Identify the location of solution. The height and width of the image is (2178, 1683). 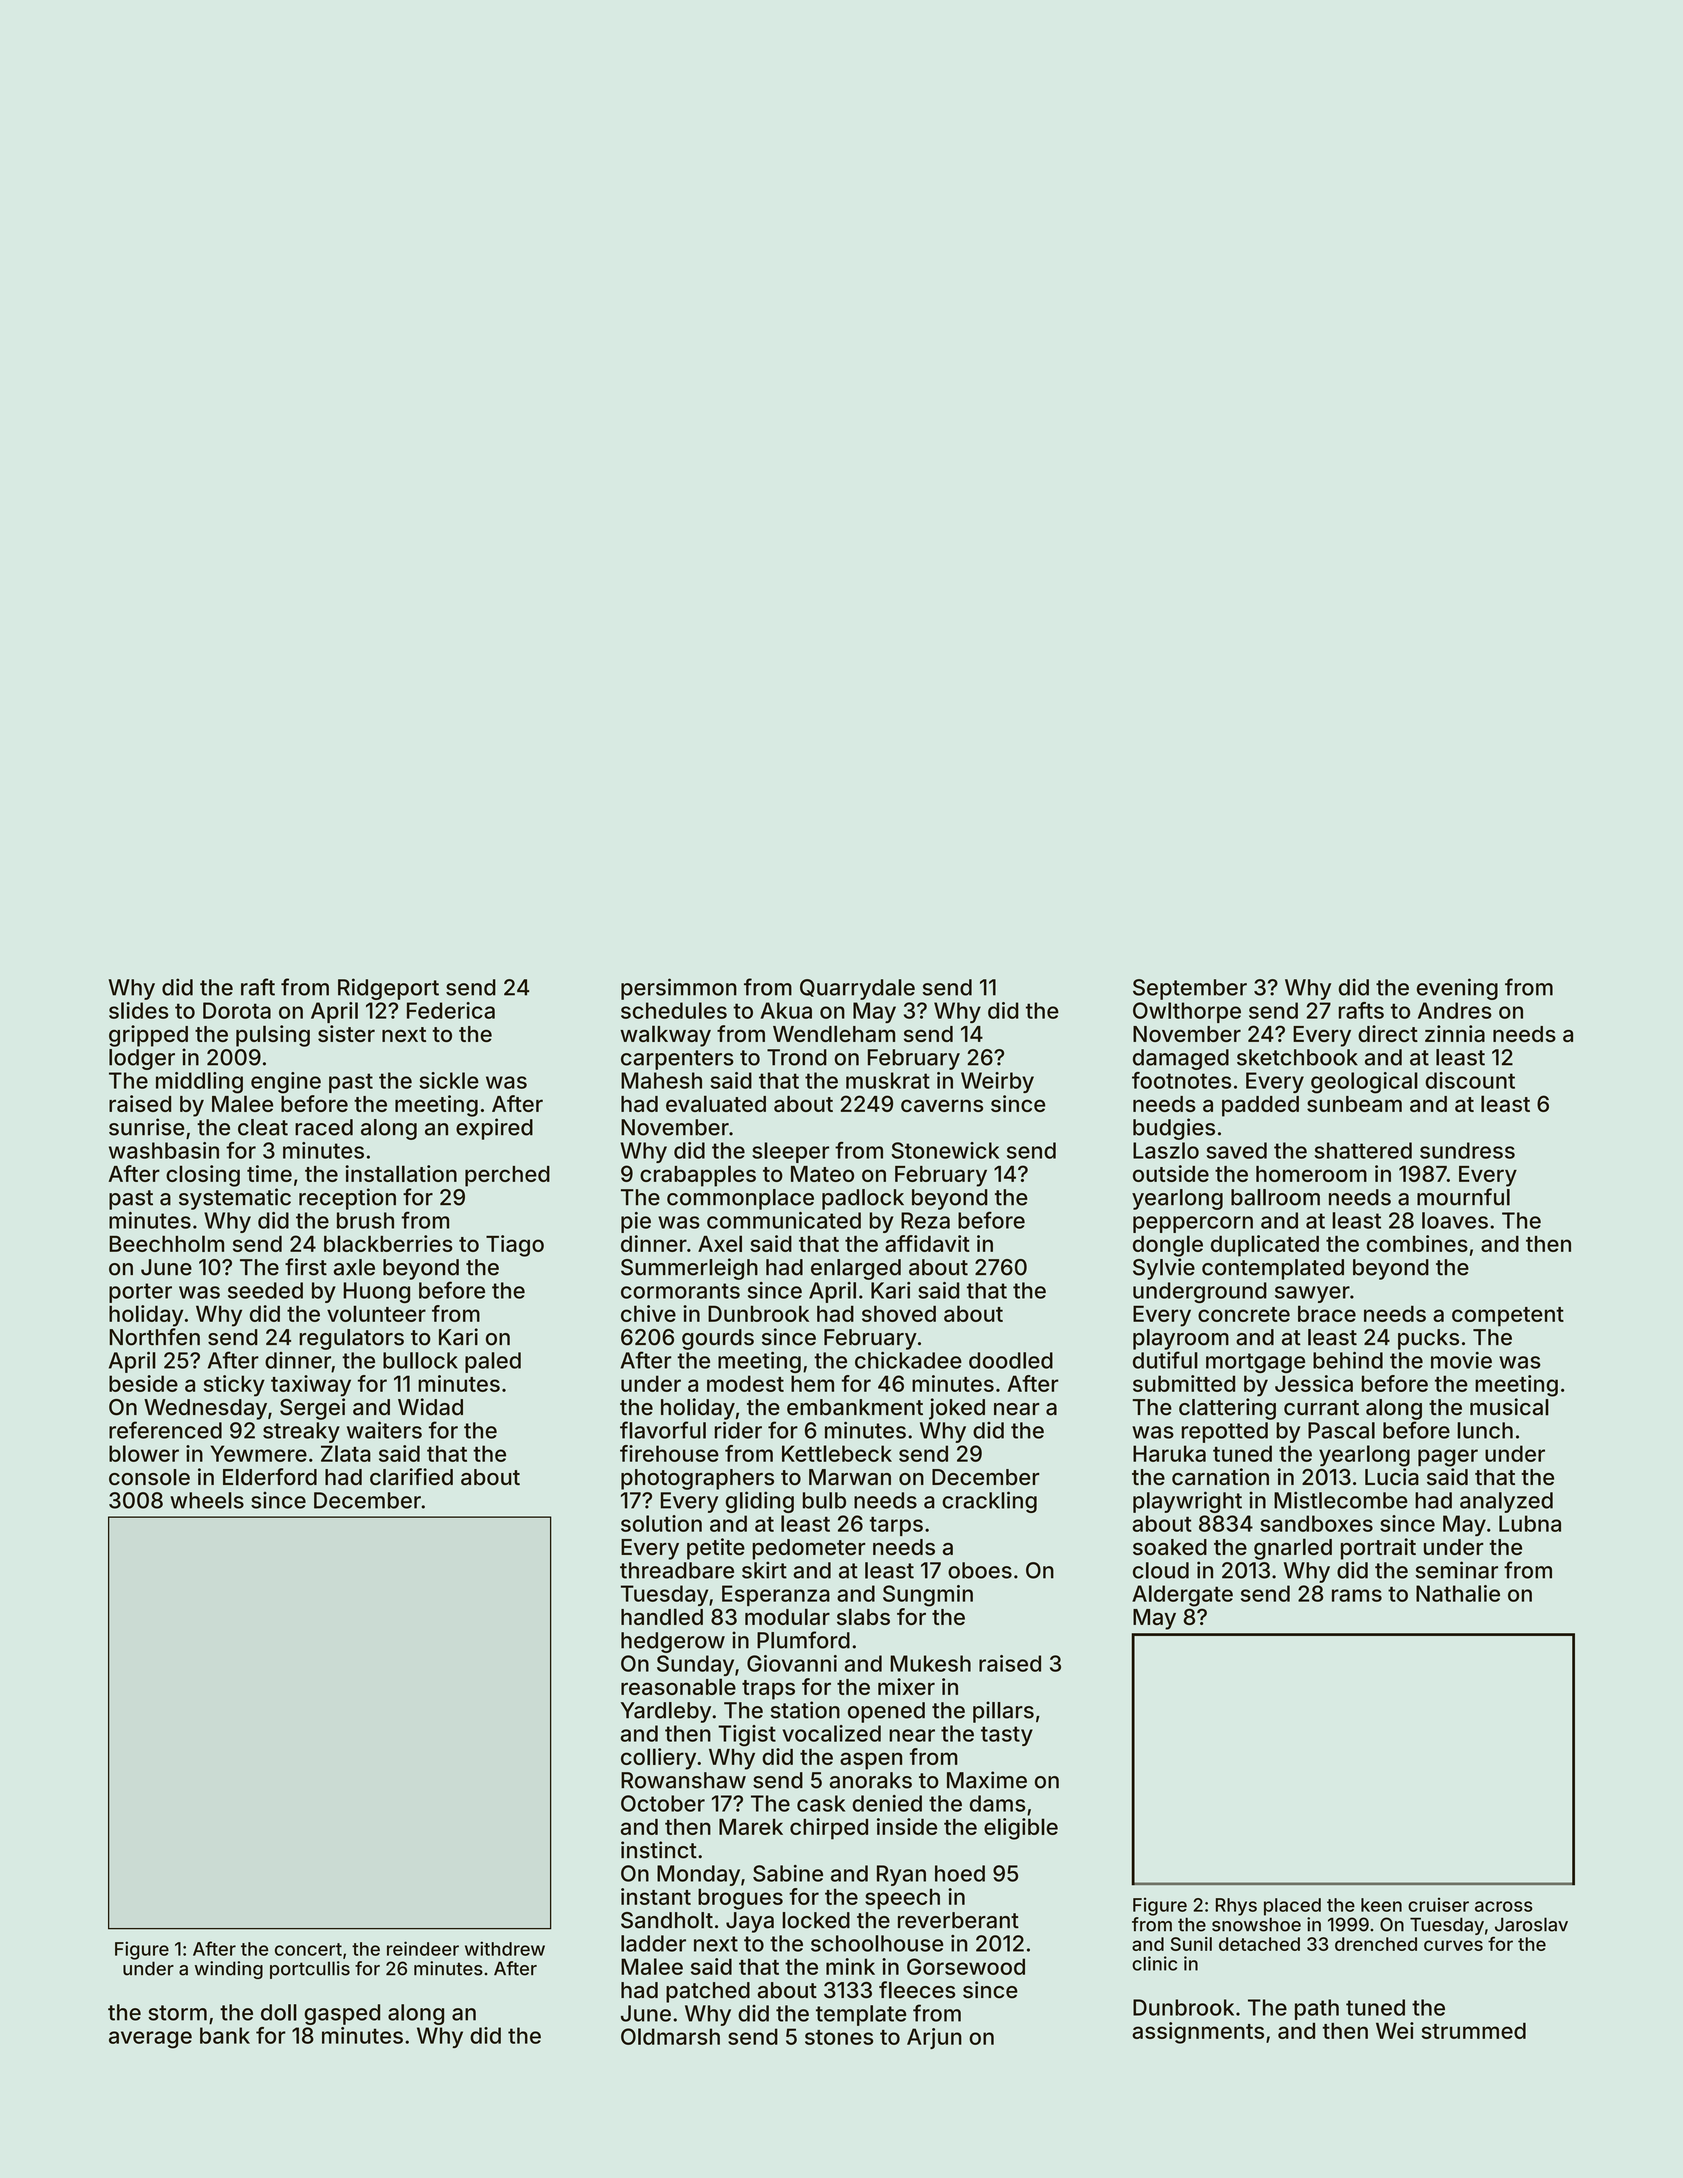
(661, 1523).
